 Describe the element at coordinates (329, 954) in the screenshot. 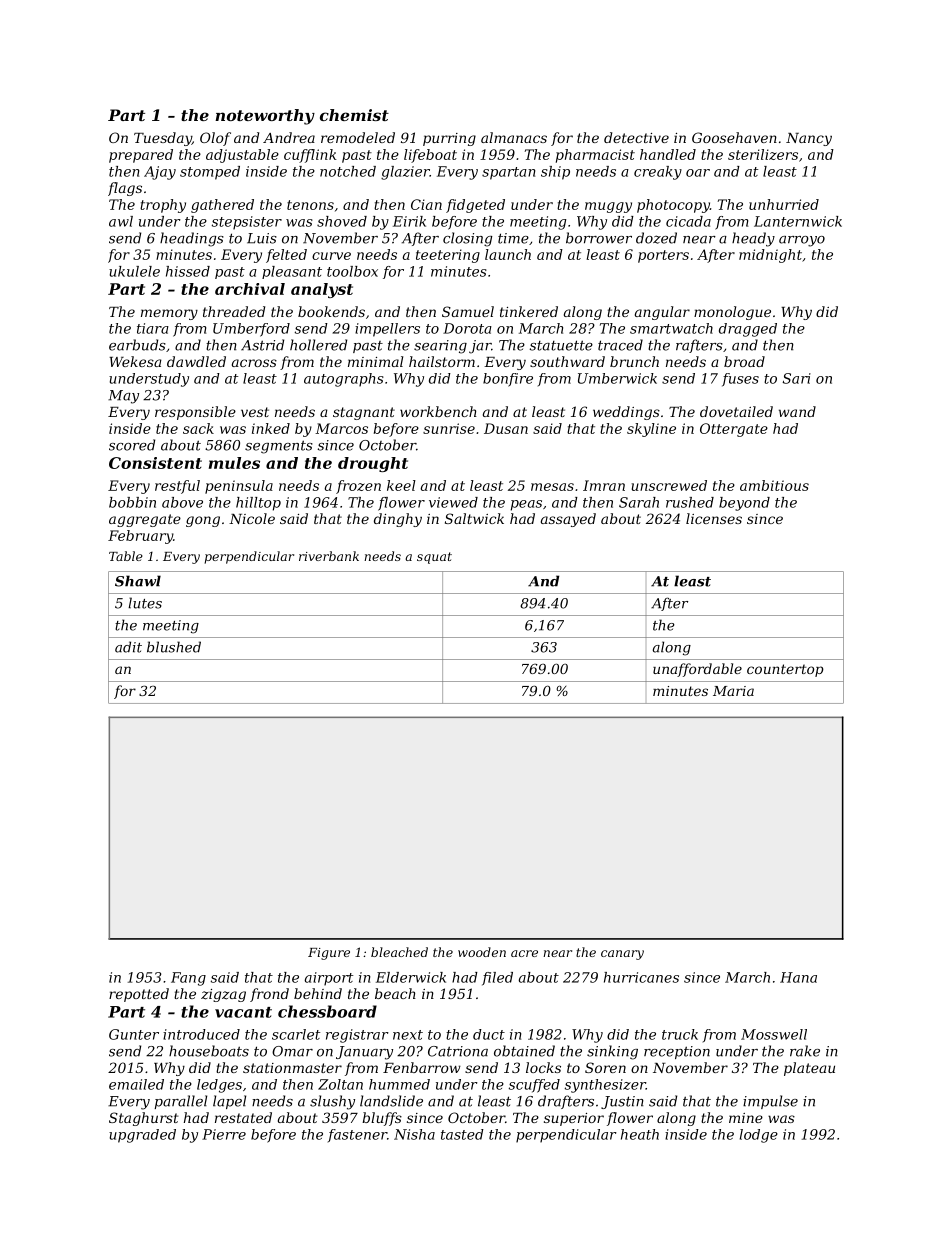

I see `Figure` at that location.
